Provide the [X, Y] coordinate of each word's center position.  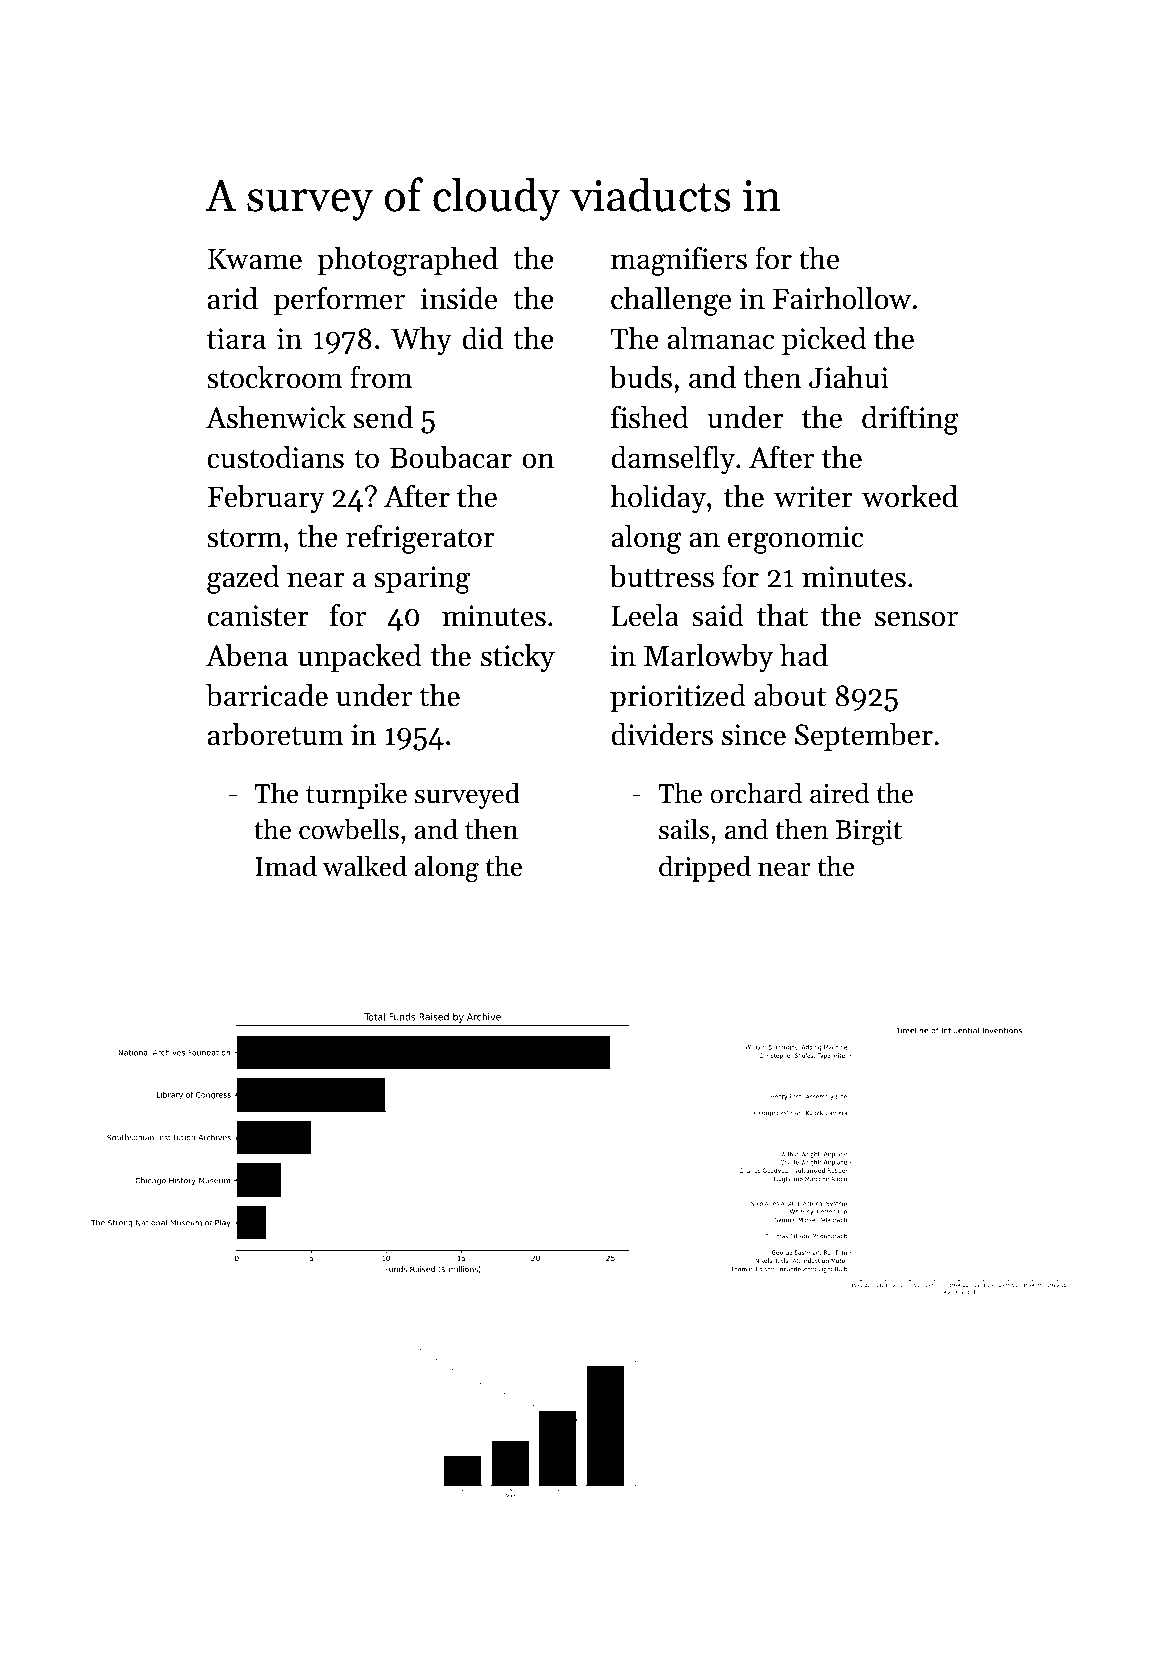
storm [244, 538]
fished [649, 417]
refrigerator [420, 539]
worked [910, 496]
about [790, 695]
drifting [910, 420]
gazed [243, 579]
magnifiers [679, 261]
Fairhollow [842, 298]
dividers [662, 734]
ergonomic [795, 540]
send [383, 417]
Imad [286, 866]
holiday [658, 499]
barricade [267, 695]
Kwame [255, 259]
